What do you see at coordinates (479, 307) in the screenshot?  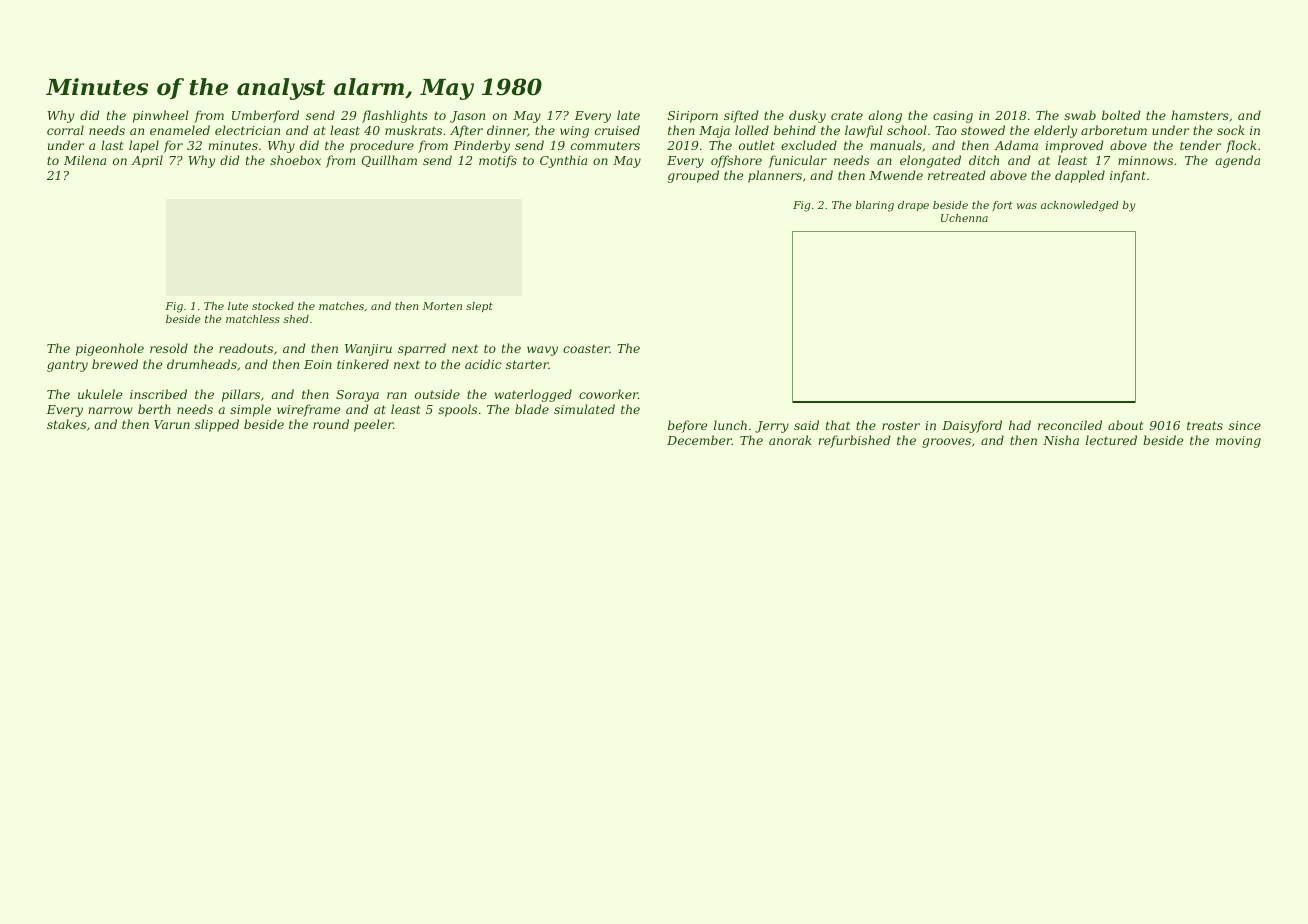 I see `slept` at bounding box center [479, 307].
